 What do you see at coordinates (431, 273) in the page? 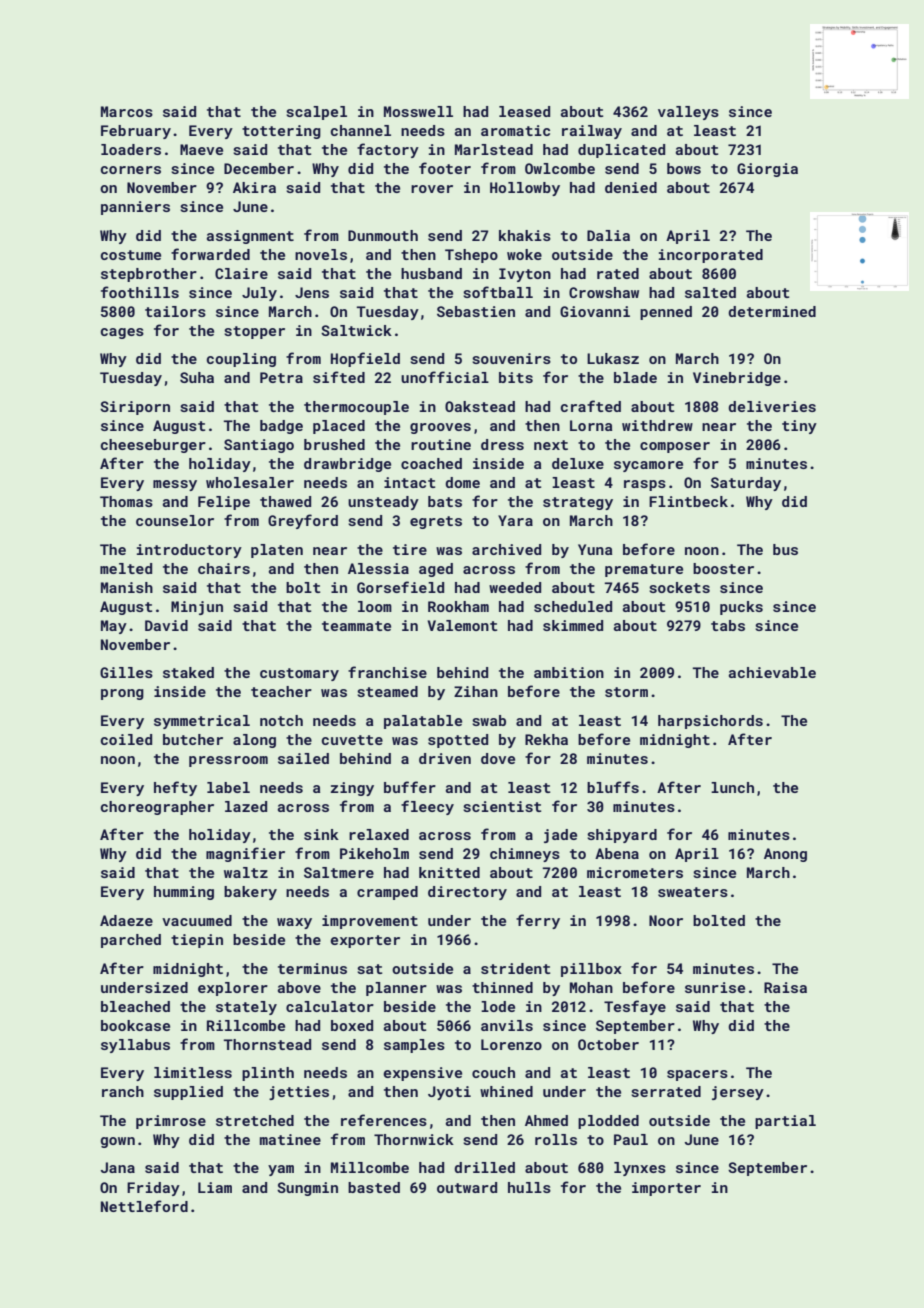
I see `husband` at bounding box center [431, 273].
